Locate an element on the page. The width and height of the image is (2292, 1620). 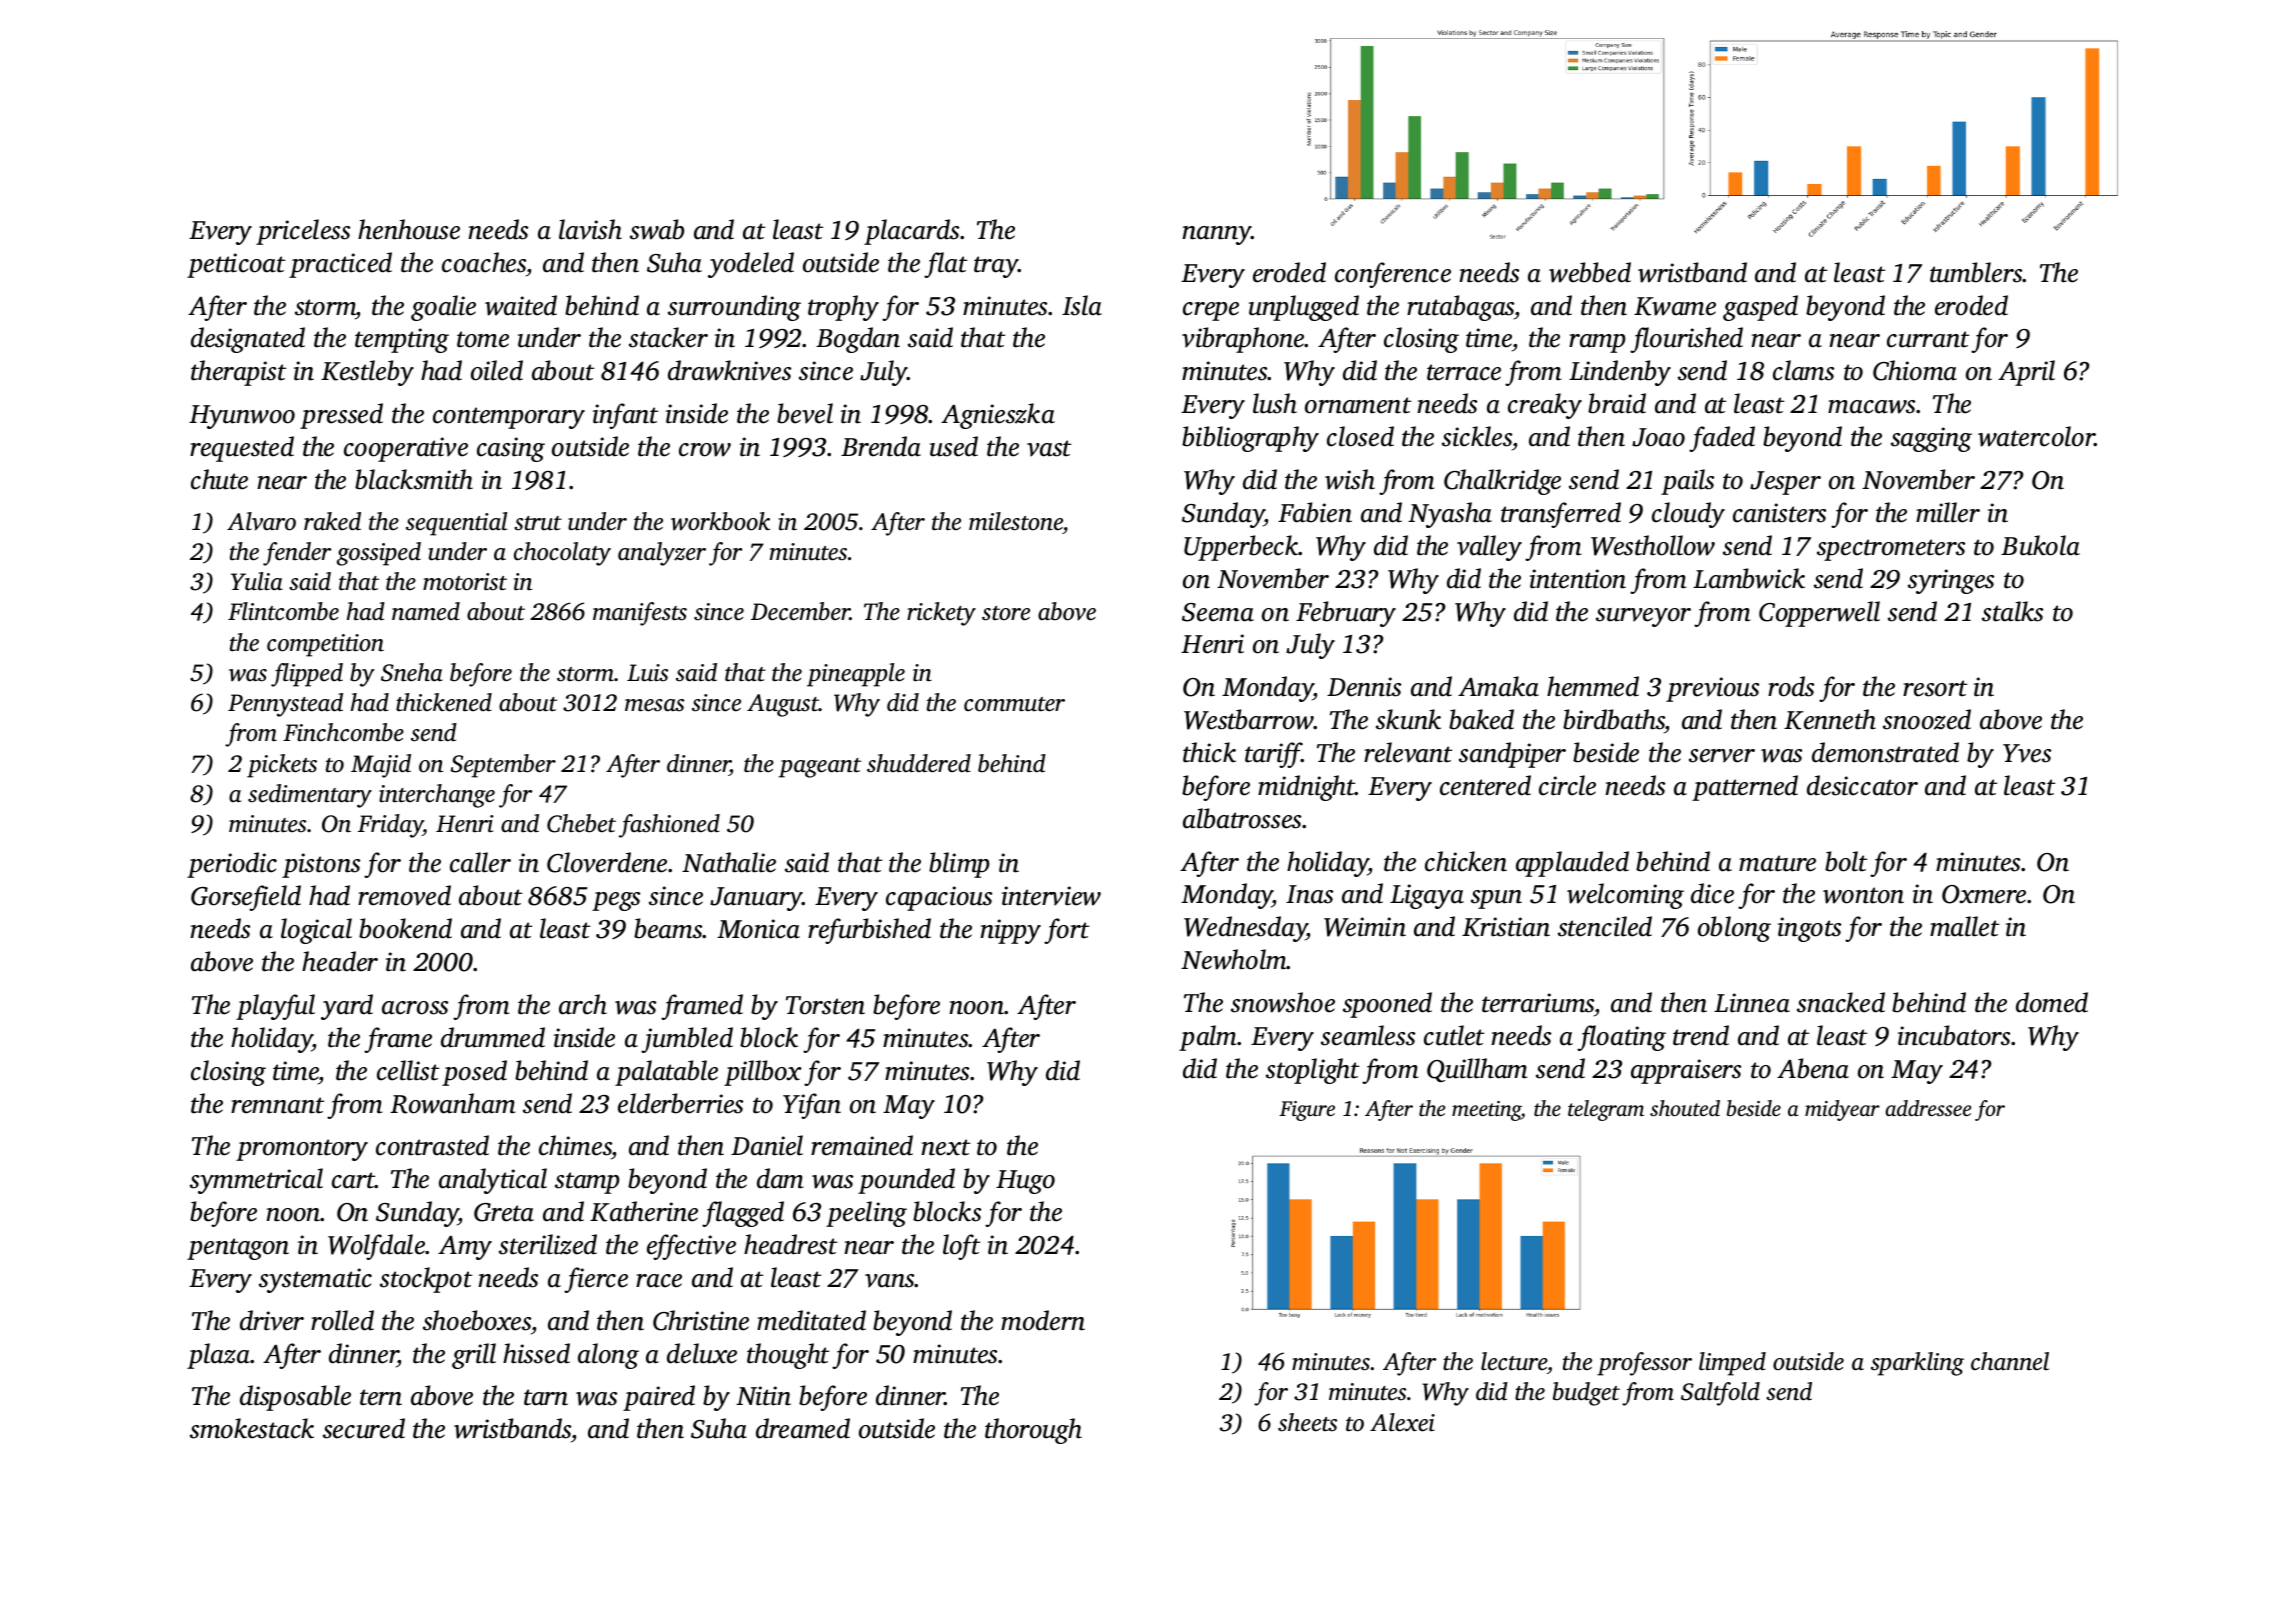
hemmed is located at coordinates (1593, 686).
